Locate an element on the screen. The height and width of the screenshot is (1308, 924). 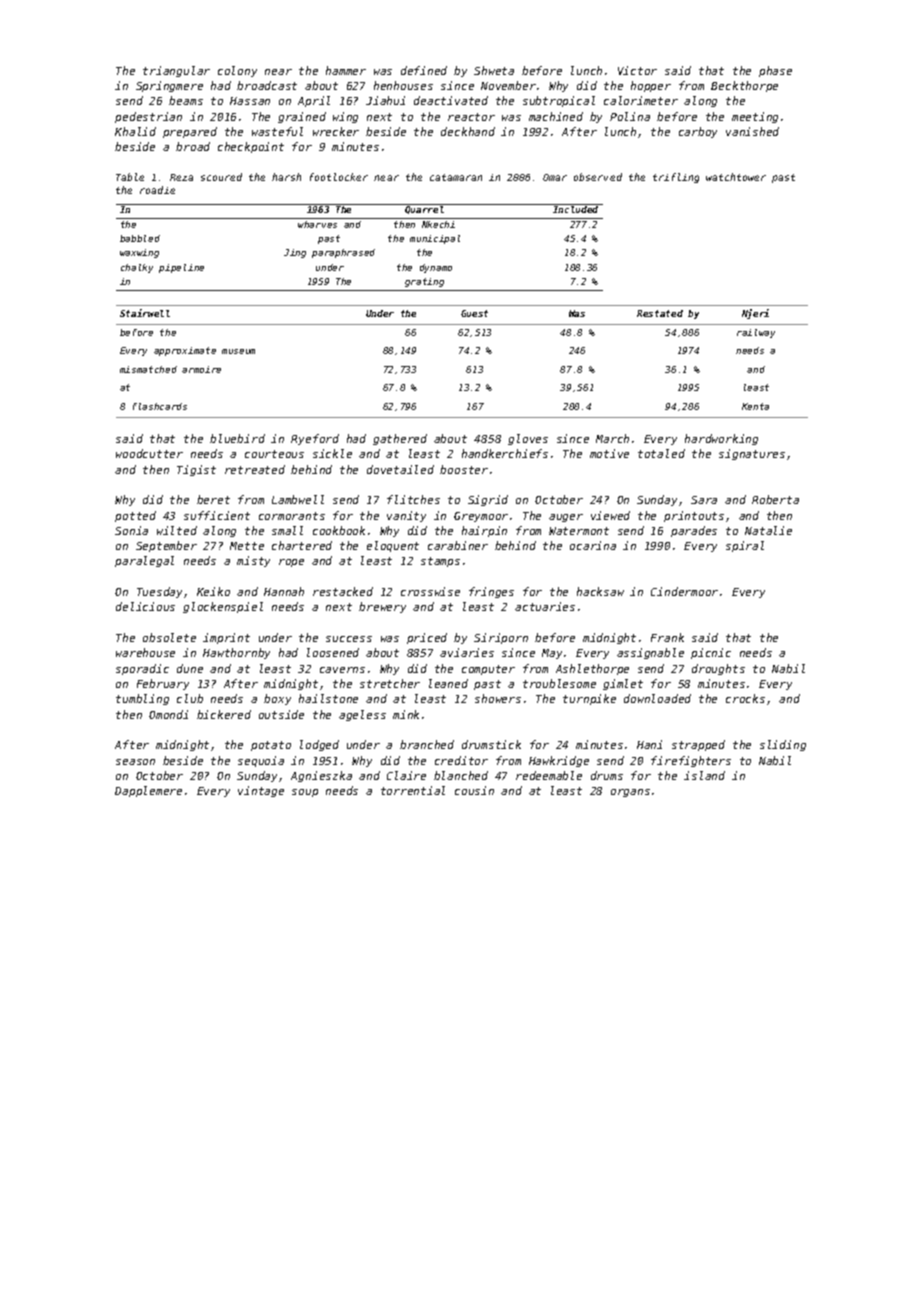
scoured is located at coordinates (221, 177).
